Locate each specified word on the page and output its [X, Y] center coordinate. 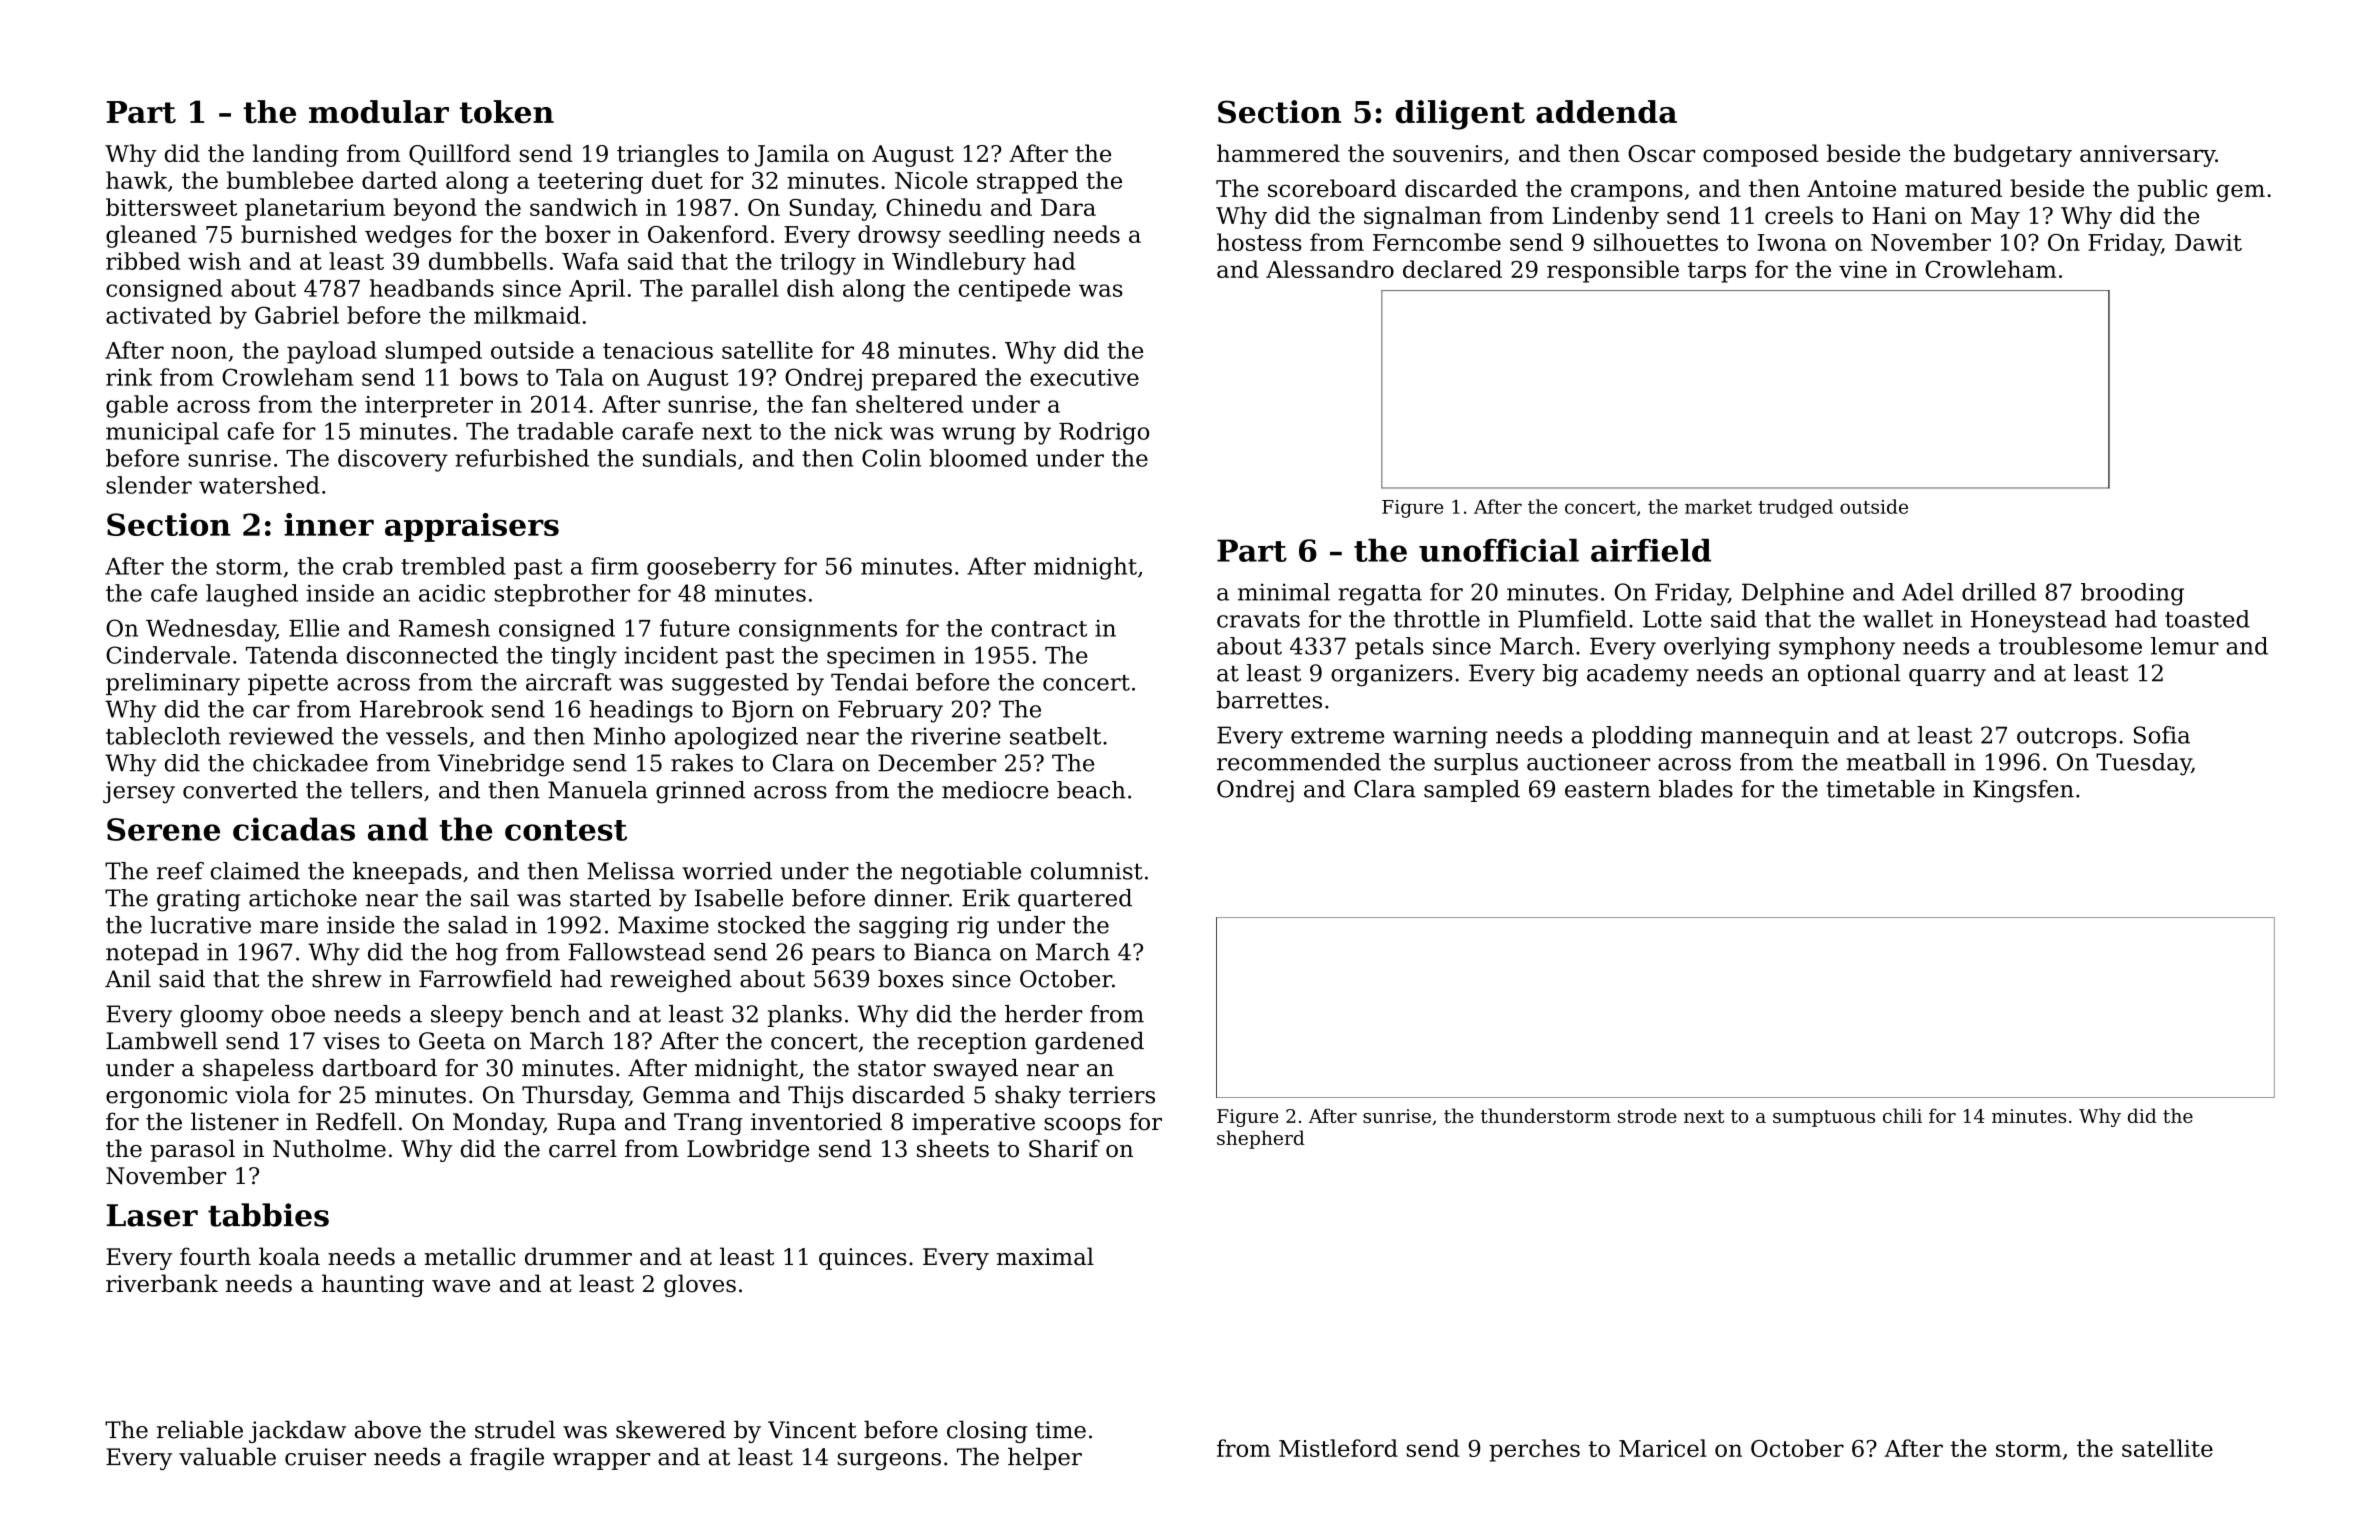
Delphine [1793, 594]
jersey [139, 792]
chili [1902, 1115]
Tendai [869, 682]
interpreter [429, 407]
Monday [498, 1123]
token [507, 112]
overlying [1717, 648]
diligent [1460, 115]
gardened [1089, 1043]
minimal [1284, 592]
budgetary [2013, 155]
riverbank [162, 1283]
